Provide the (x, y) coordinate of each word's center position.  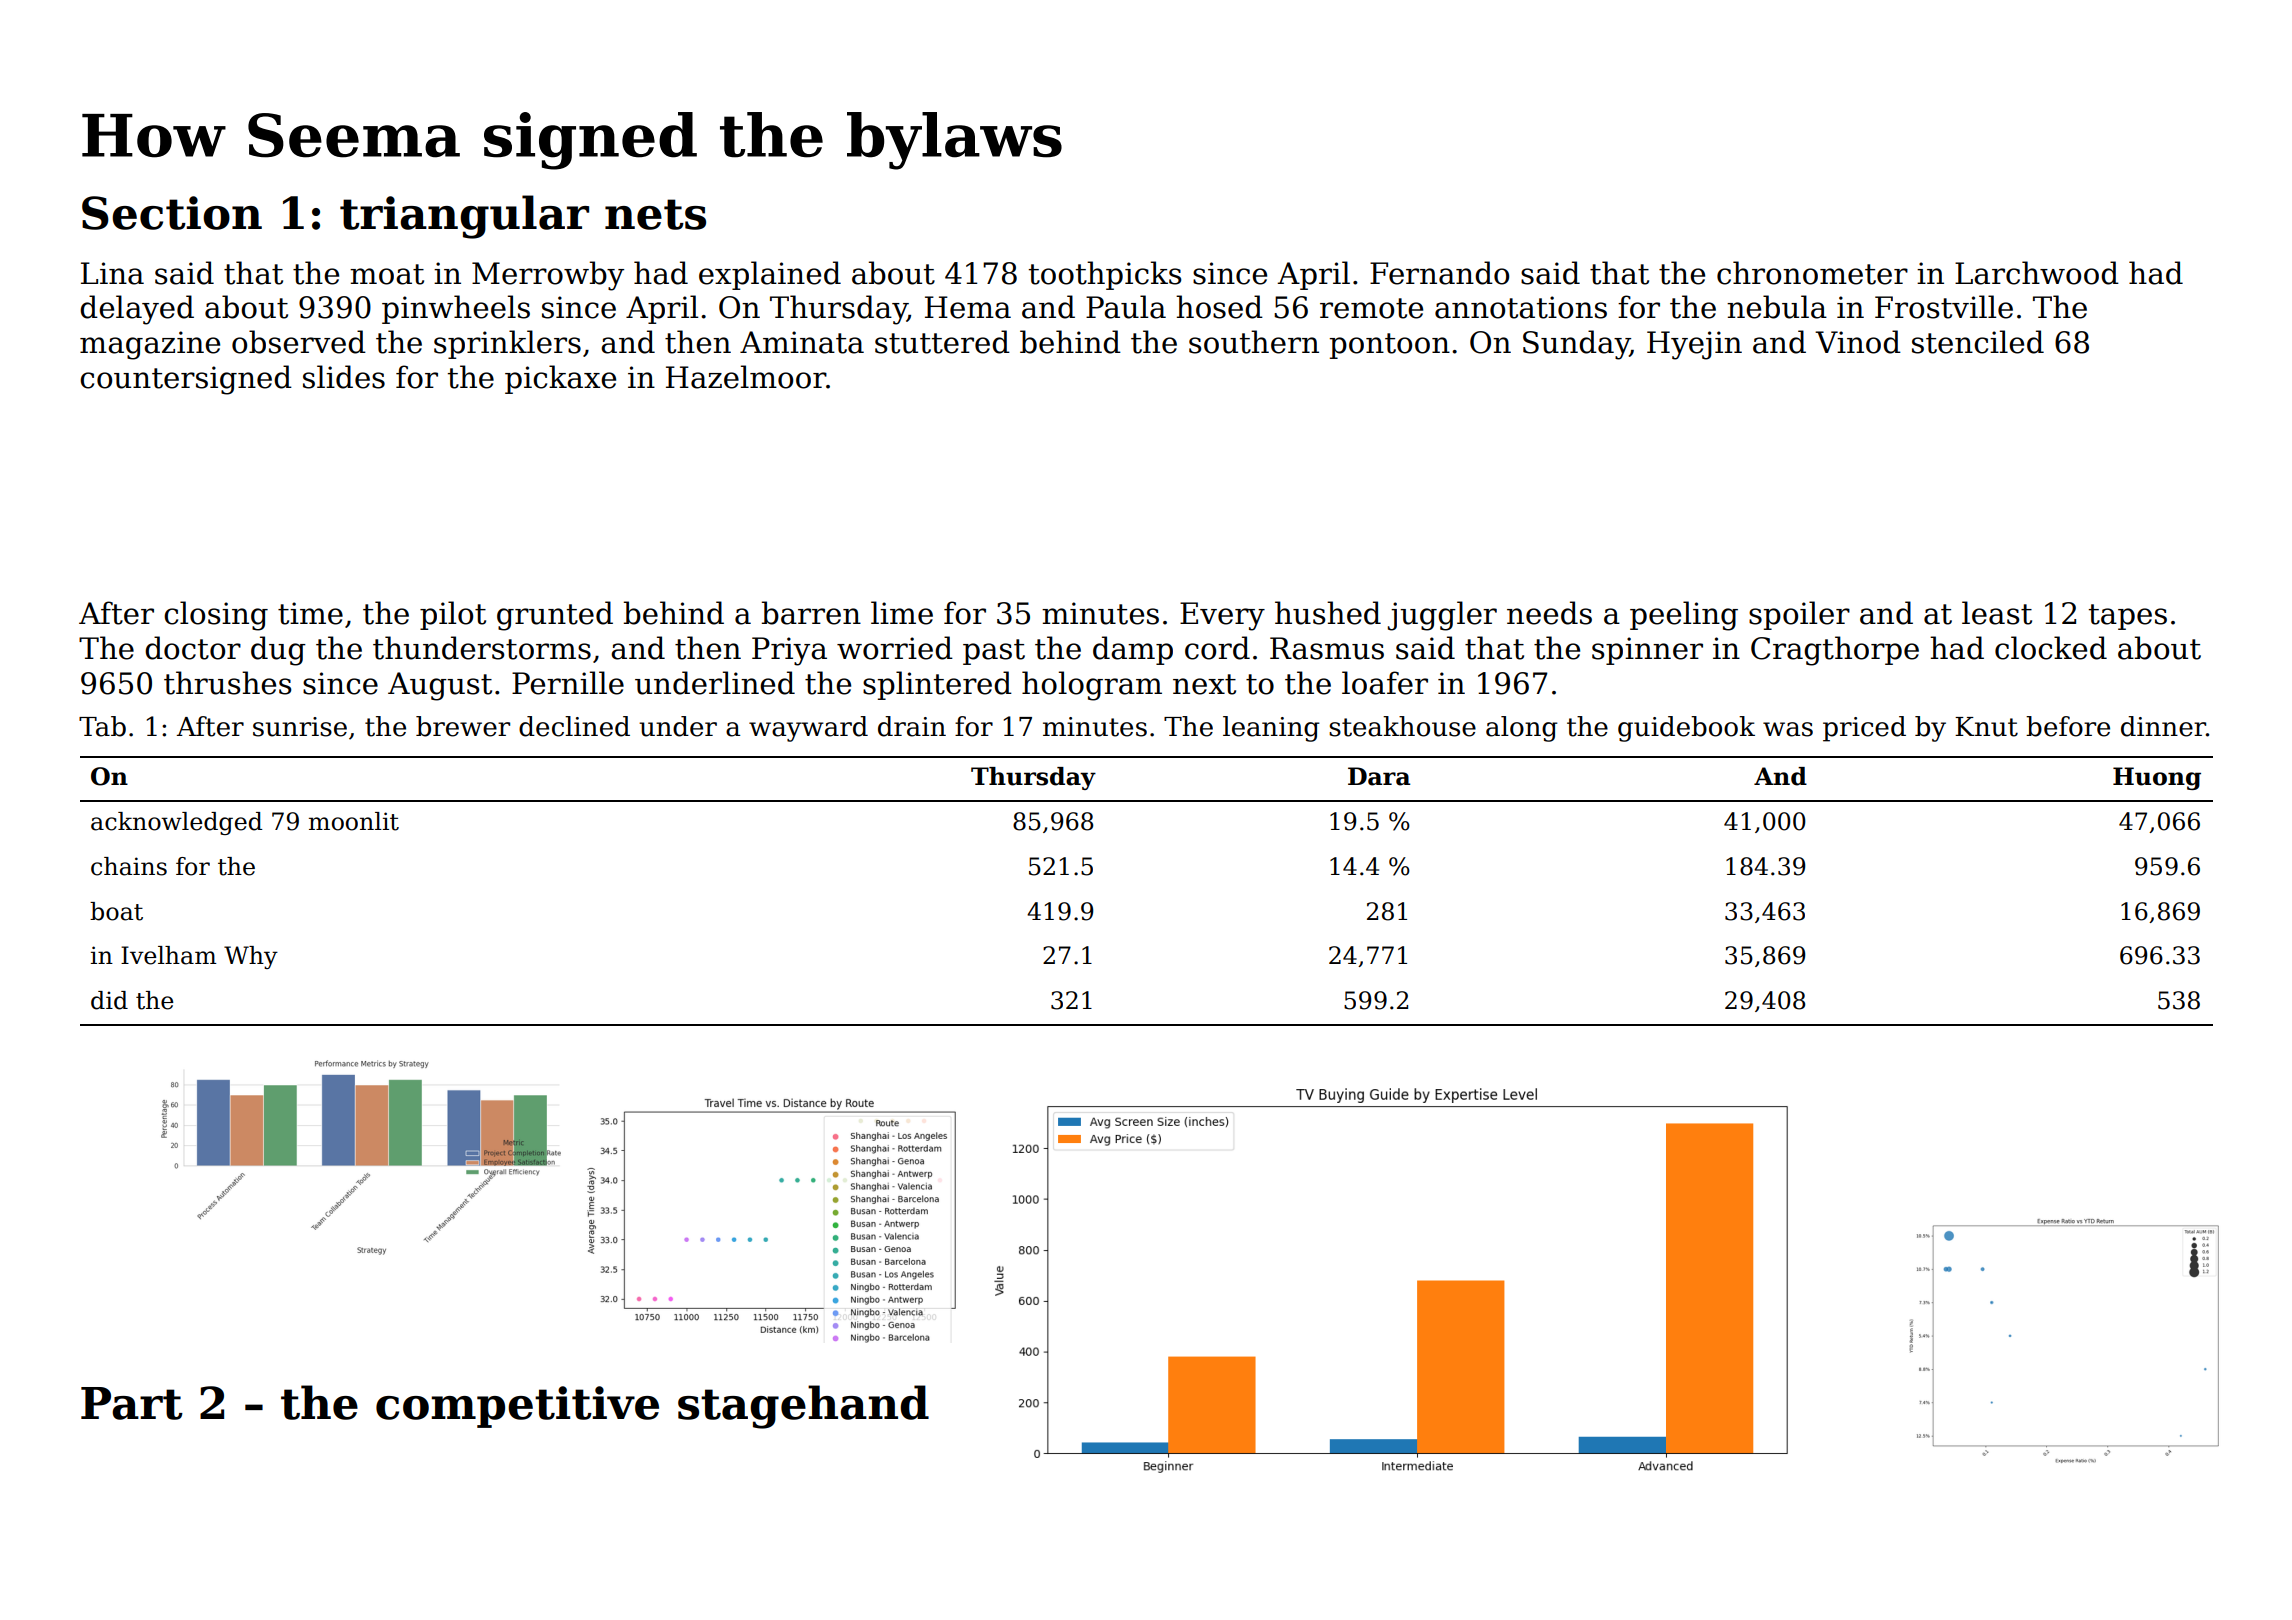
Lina (112, 273)
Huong (2157, 778)
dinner (2163, 726)
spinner (1647, 651)
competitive (517, 1407)
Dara (1379, 776)
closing (216, 616)
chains (129, 866)
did (109, 1000)
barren (811, 613)
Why (251, 957)
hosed (1219, 307)
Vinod (1858, 342)
